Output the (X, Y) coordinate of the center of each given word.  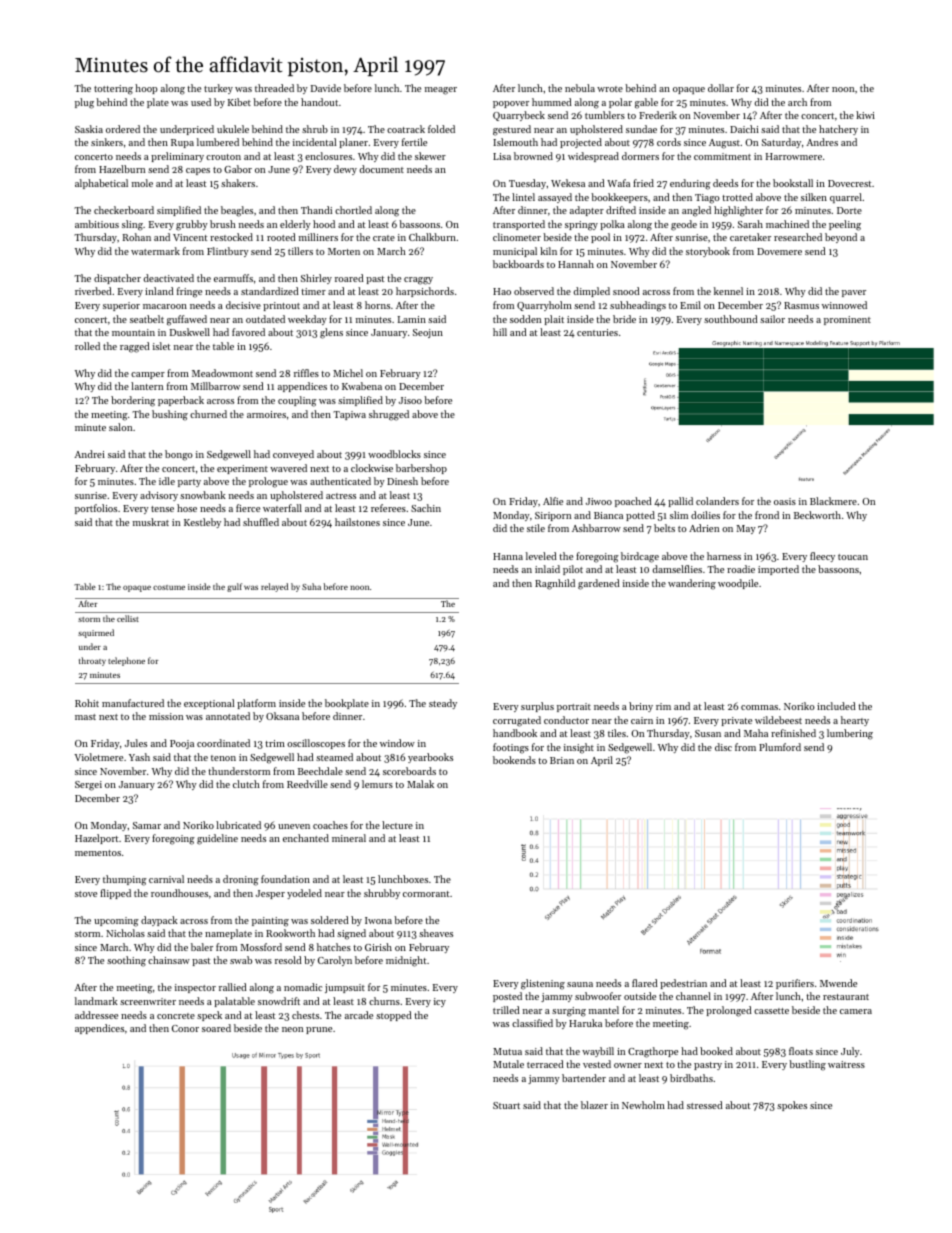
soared (216, 1028)
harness (724, 556)
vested (597, 1064)
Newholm (643, 1105)
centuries (597, 332)
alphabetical (101, 184)
